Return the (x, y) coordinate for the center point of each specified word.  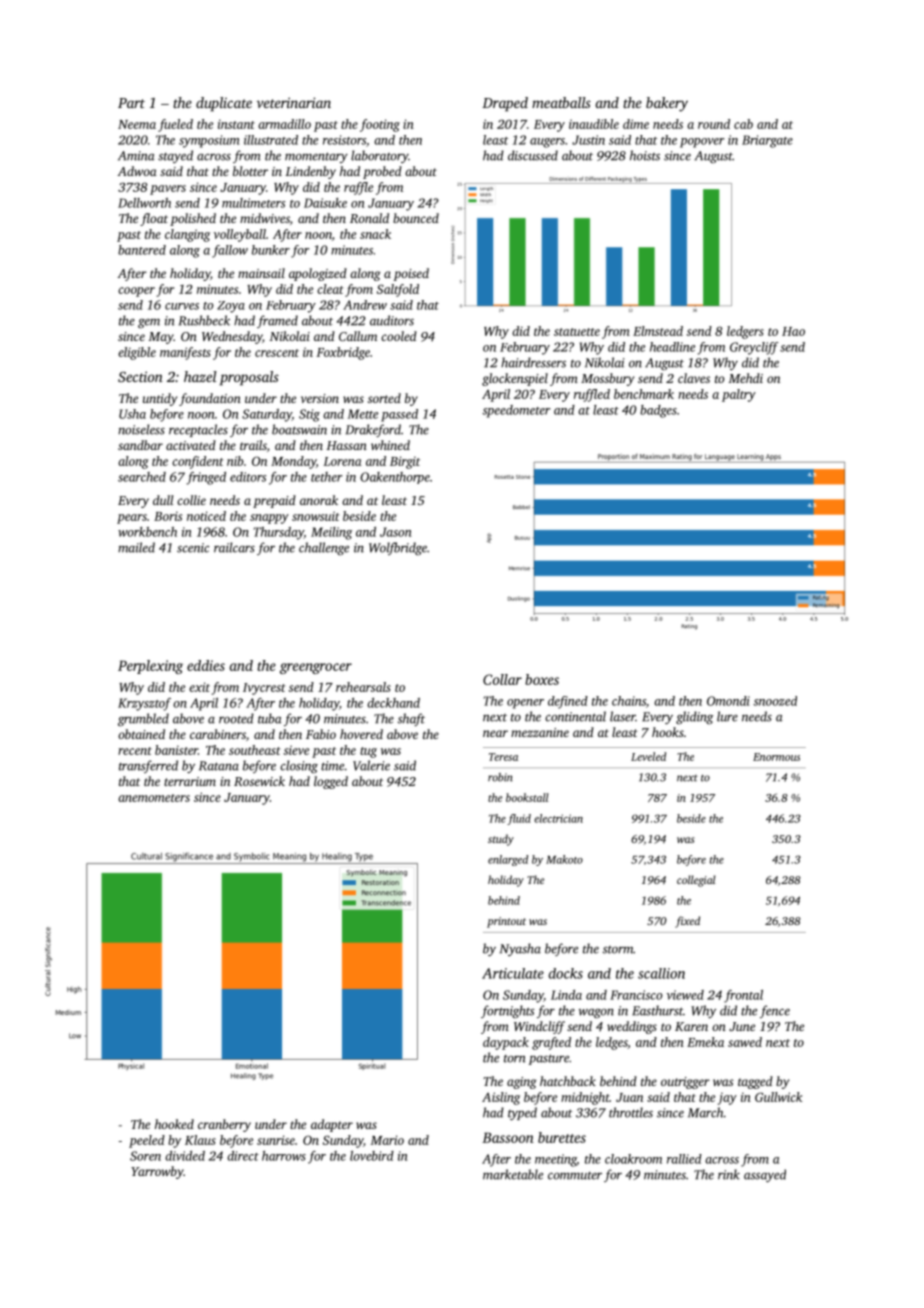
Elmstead (658, 331)
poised (411, 274)
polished (193, 219)
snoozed (775, 701)
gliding (694, 717)
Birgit (405, 462)
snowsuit (315, 516)
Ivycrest (264, 689)
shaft (411, 719)
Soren (145, 1156)
